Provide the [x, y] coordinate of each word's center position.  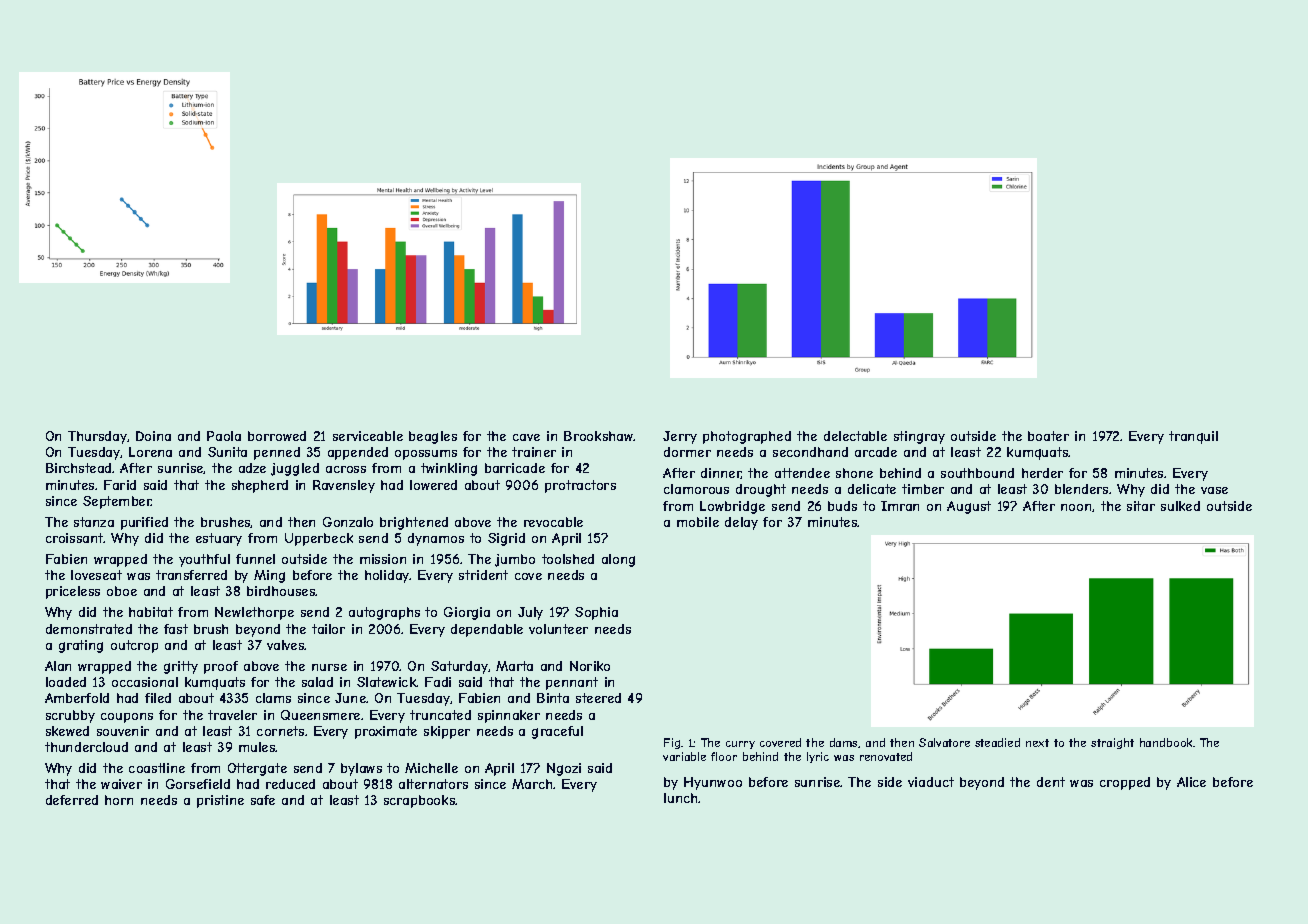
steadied [997, 742]
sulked [1180, 506]
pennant [572, 683]
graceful [557, 732]
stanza [94, 522]
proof [221, 667]
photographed [747, 437]
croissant [75, 538]
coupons [127, 718]
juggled [295, 469]
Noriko [590, 666]
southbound [977, 473]
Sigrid [506, 539]
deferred [72, 800]
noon [1076, 507]
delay [741, 523]
